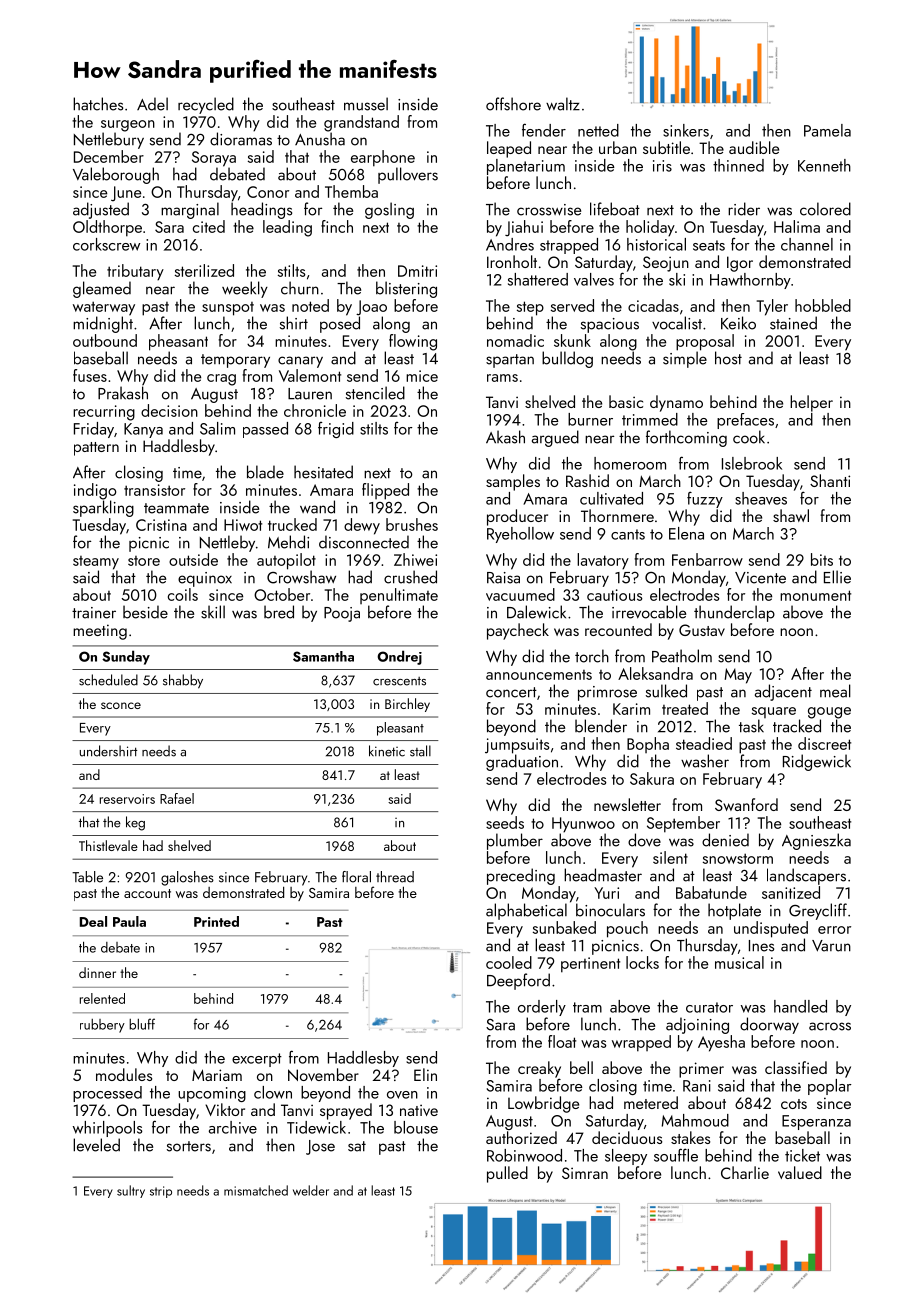 Image resolution: width=924 pixels, height=1314 pixels. What do you see at coordinates (746, 804) in the image?
I see `Swanford` at bounding box center [746, 804].
